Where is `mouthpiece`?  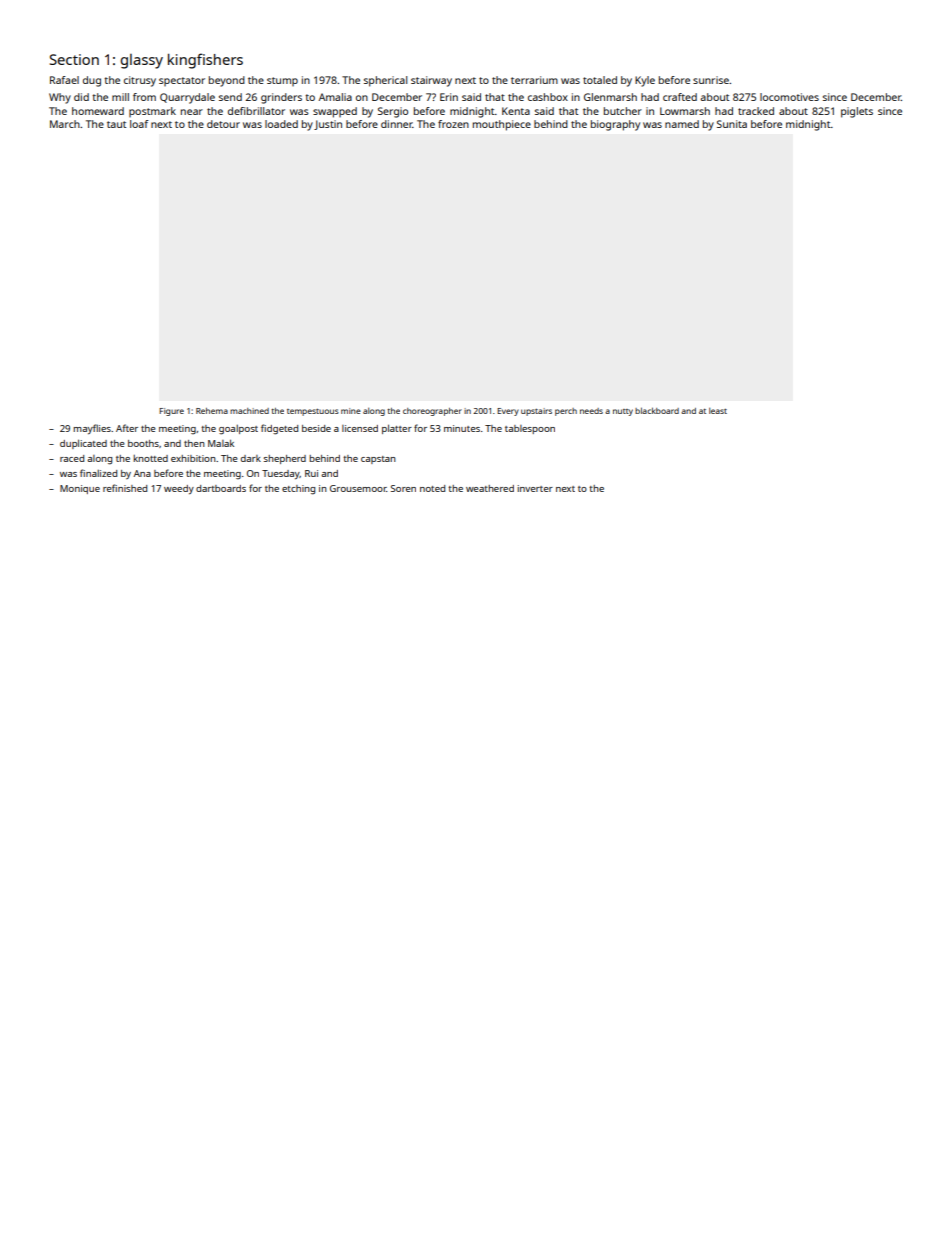 mouthpiece is located at coordinates (502, 125).
